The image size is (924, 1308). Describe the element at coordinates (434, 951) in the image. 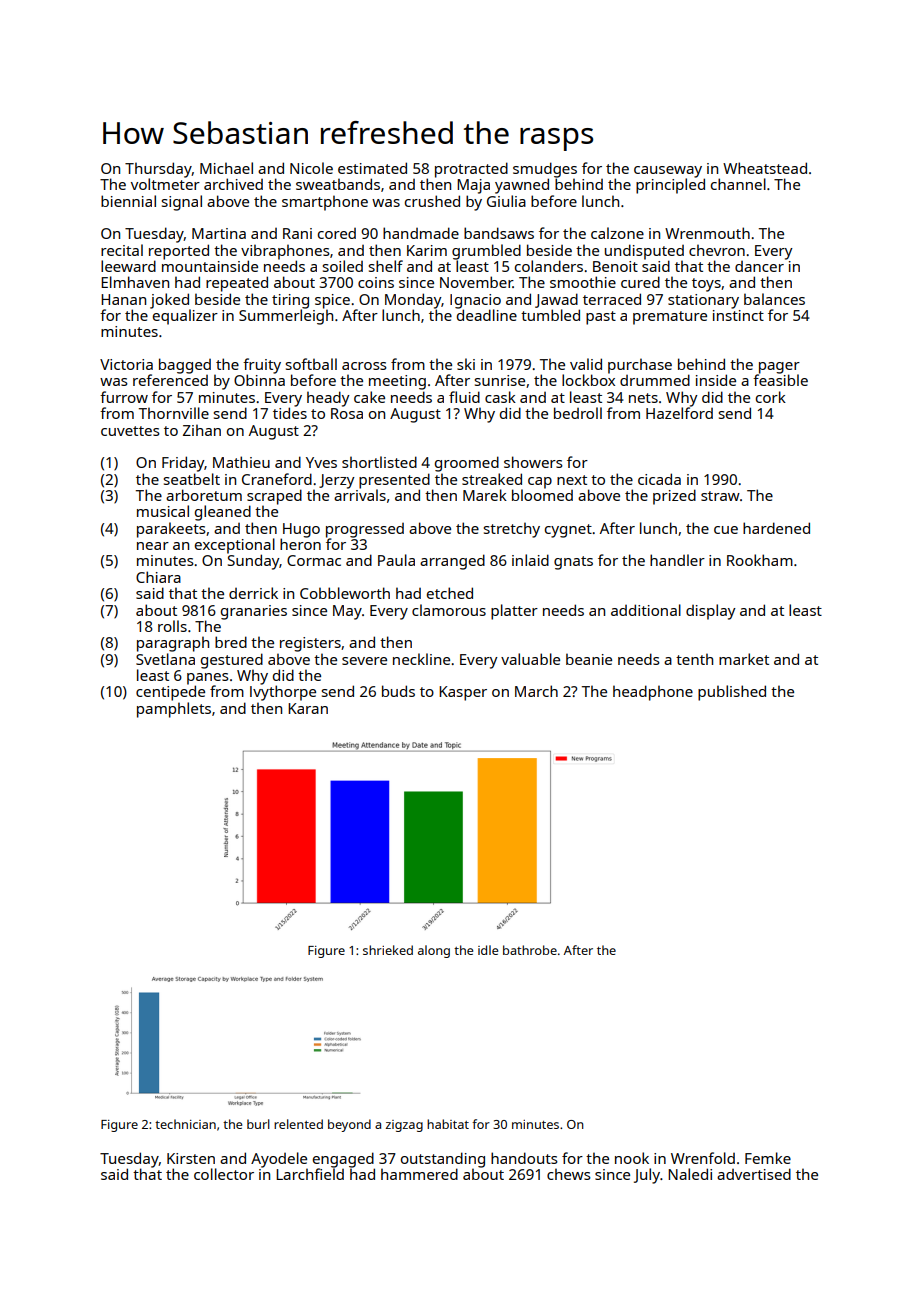

I see `along` at that location.
